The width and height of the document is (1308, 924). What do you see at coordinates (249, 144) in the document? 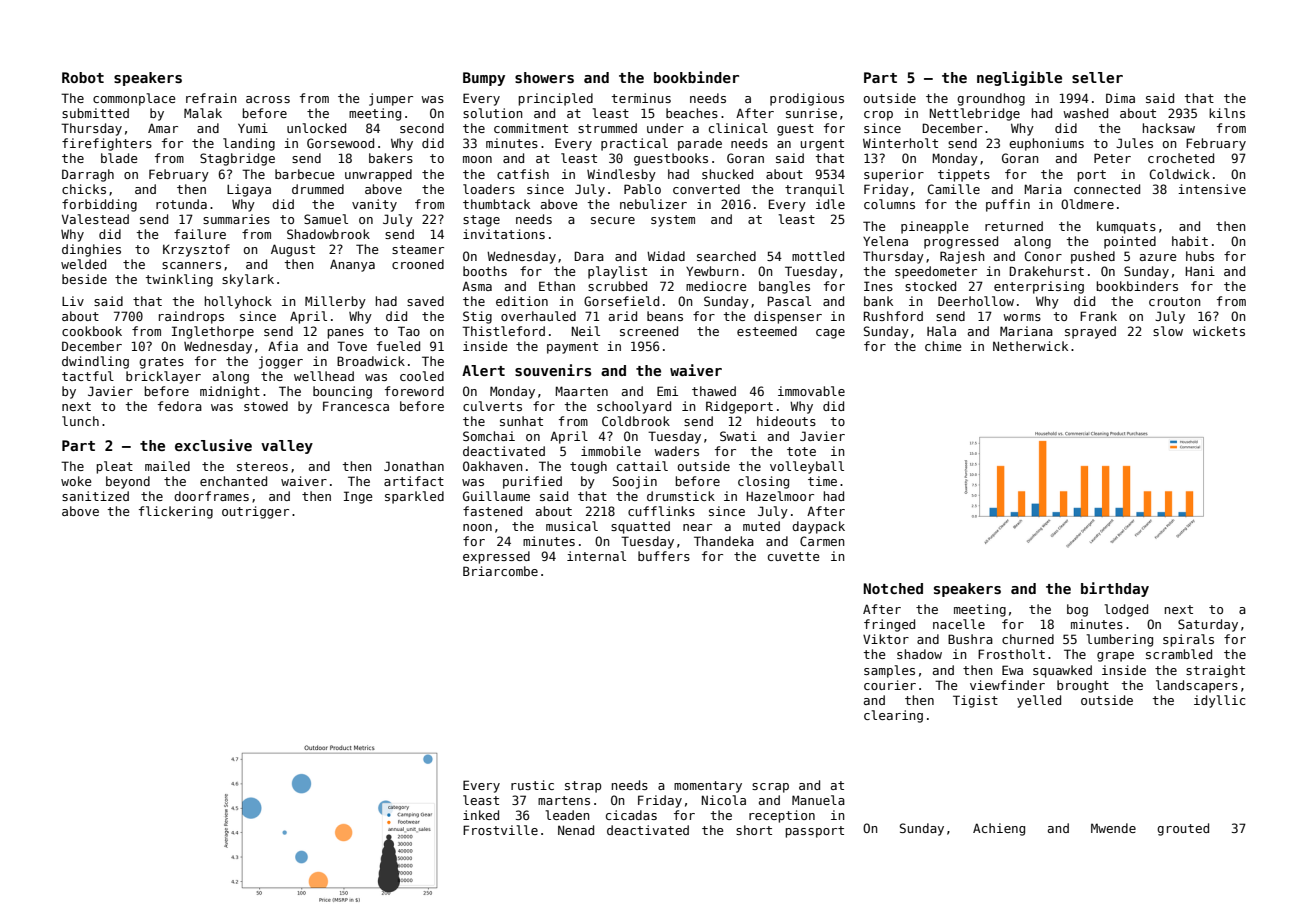
I see `landing` at bounding box center [249, 144].
